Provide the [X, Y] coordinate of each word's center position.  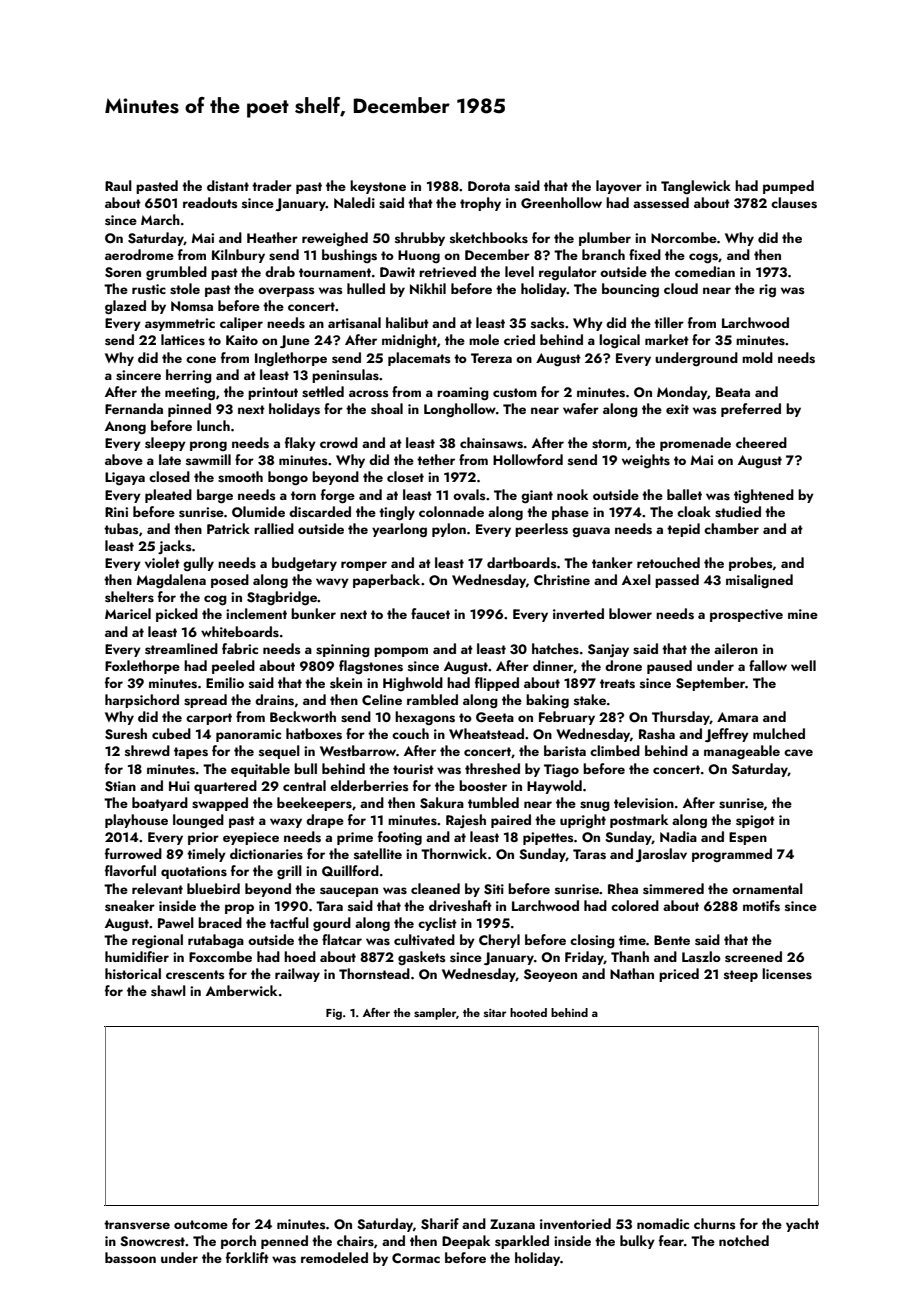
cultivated [424, 939]
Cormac [416, 1258]
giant [537, 497]
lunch [213, 425]
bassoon [130, 1257]
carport [209, 719]
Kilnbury [238, 256]
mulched [779, 733]
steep [741, 976]
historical [133, 974]
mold [757, 357]
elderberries [369, 785]
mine [803, 614]
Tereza [491, 358]
